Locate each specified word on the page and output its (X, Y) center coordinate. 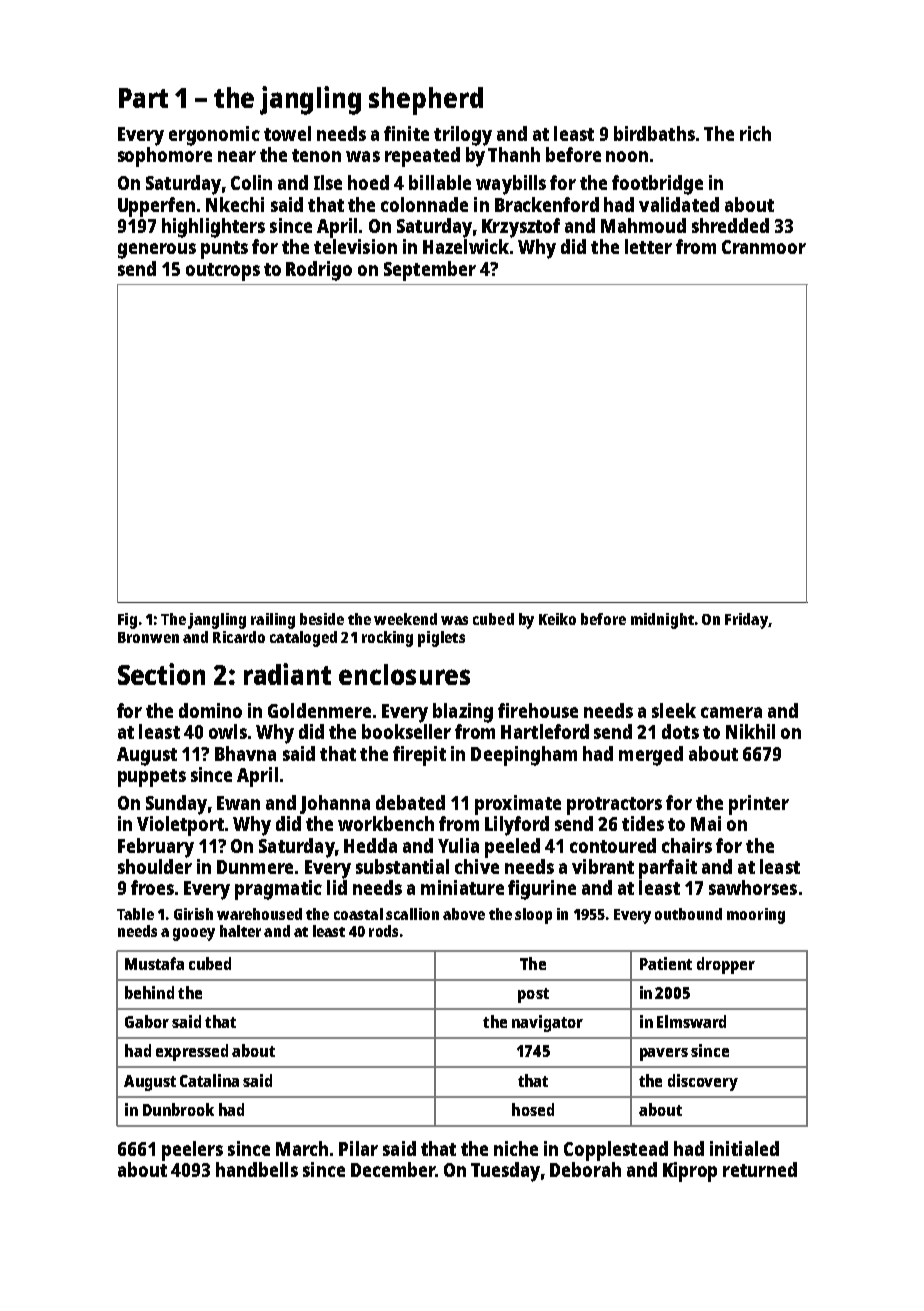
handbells (257, 1169)
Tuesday (505, 1172)
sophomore (165, 157)
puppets (152, 778)
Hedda (370, 845)
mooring (756, 916)
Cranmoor (764, 247)
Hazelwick (466, 246)
